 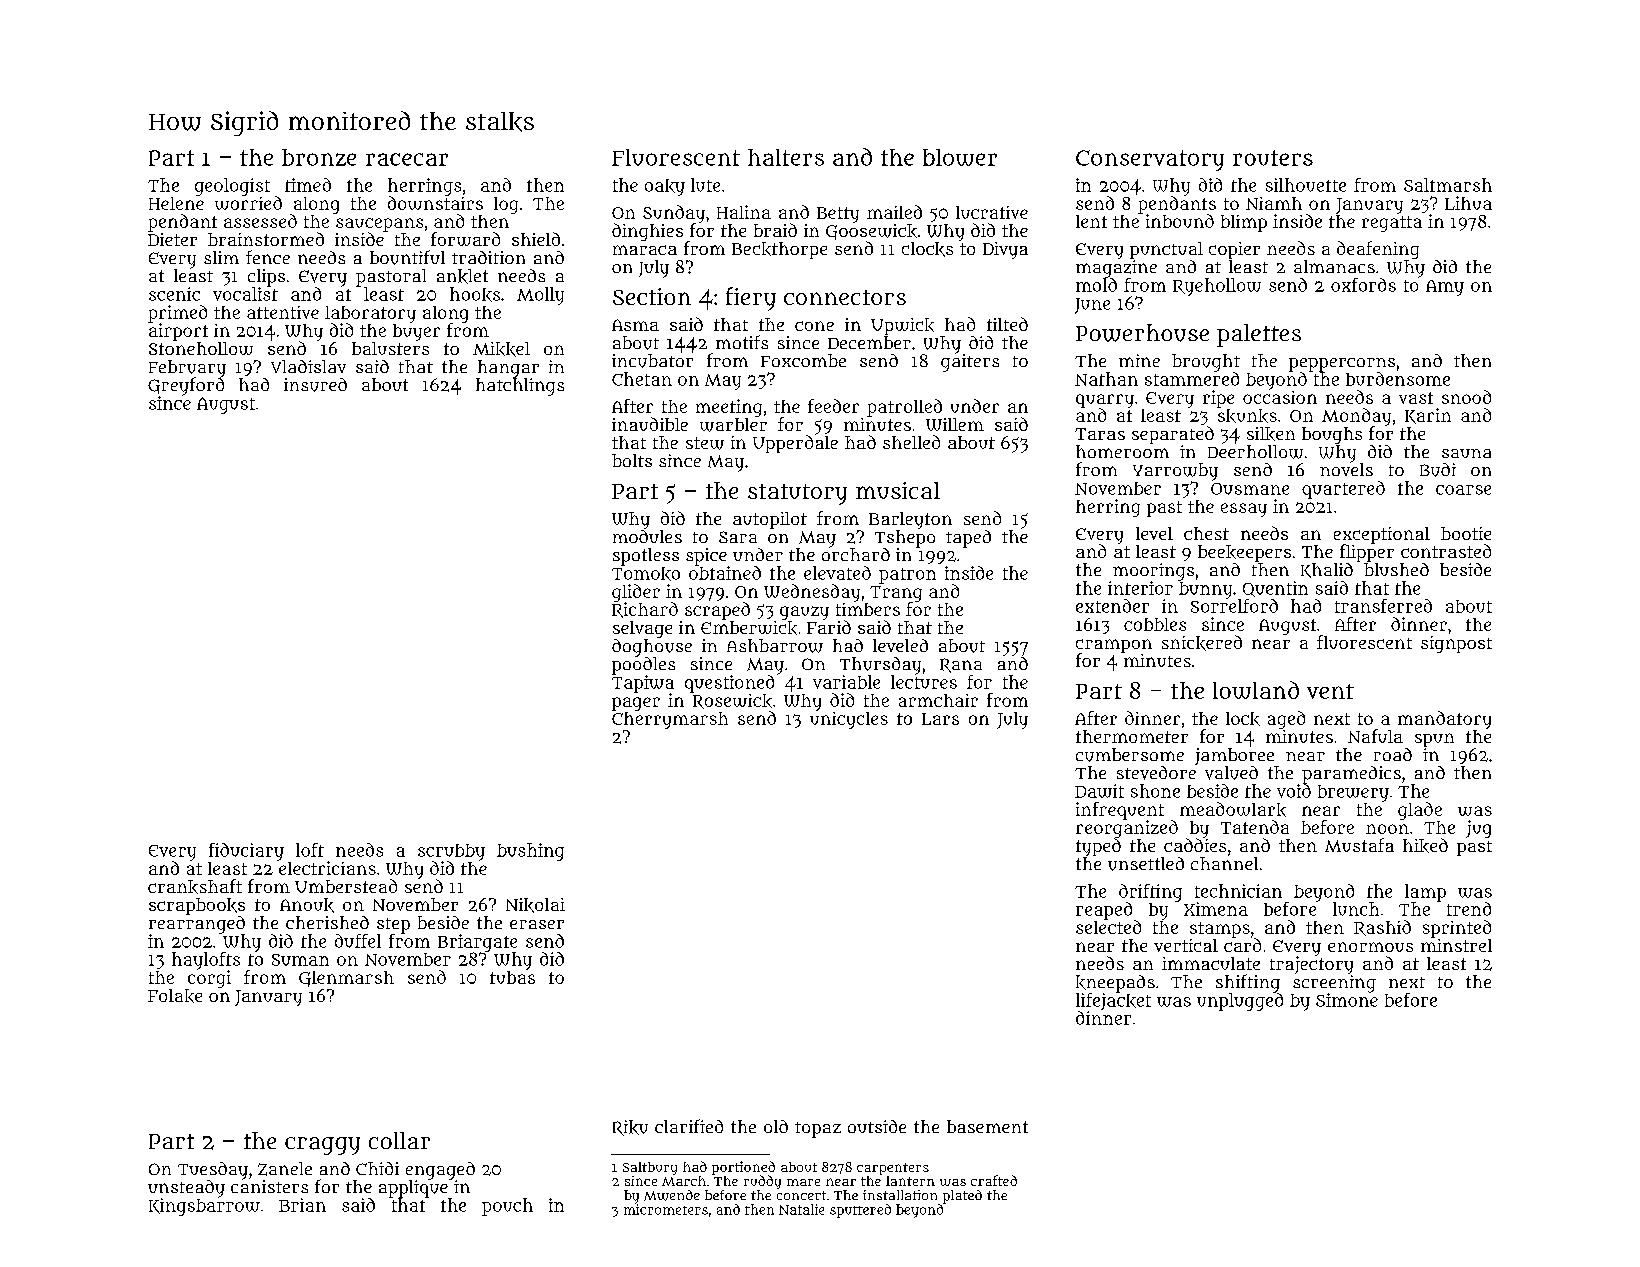 What do you see at coordinates (860, 1211) in the image?
I see `sputtered` at bounding box center [860, 1211].
